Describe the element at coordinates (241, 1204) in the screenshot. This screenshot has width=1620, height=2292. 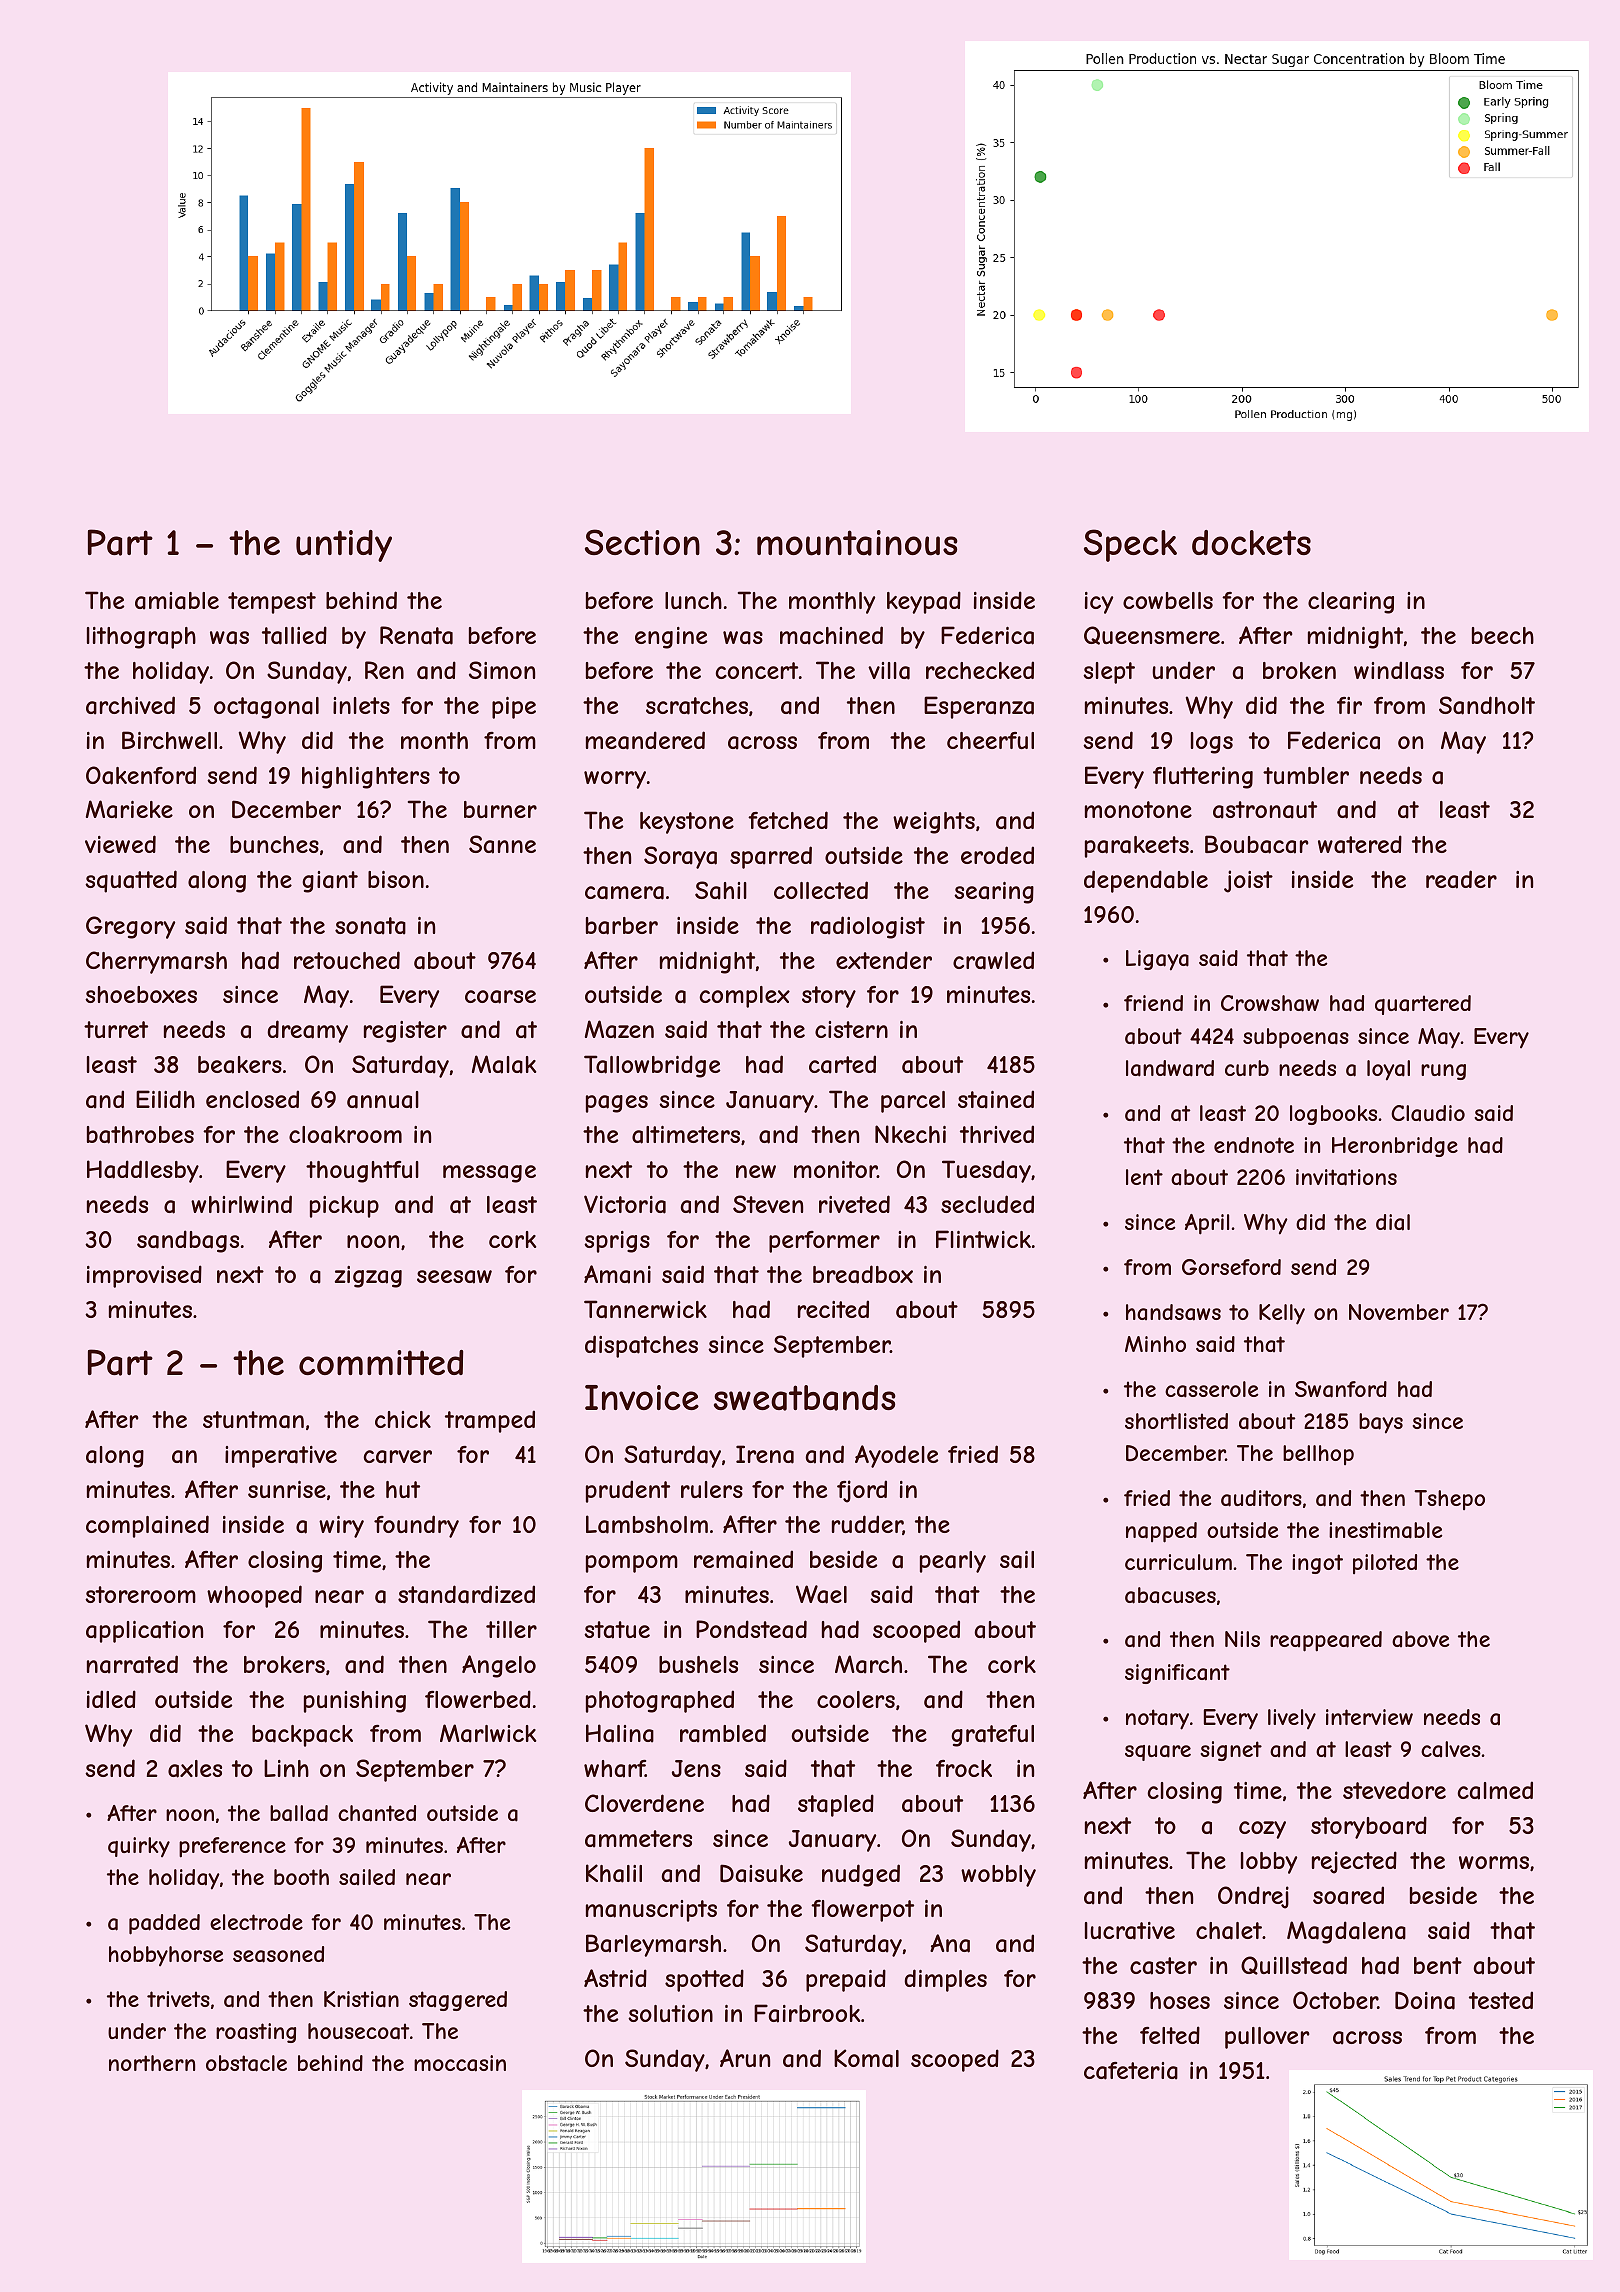
I see `whirlwind` at that location.
